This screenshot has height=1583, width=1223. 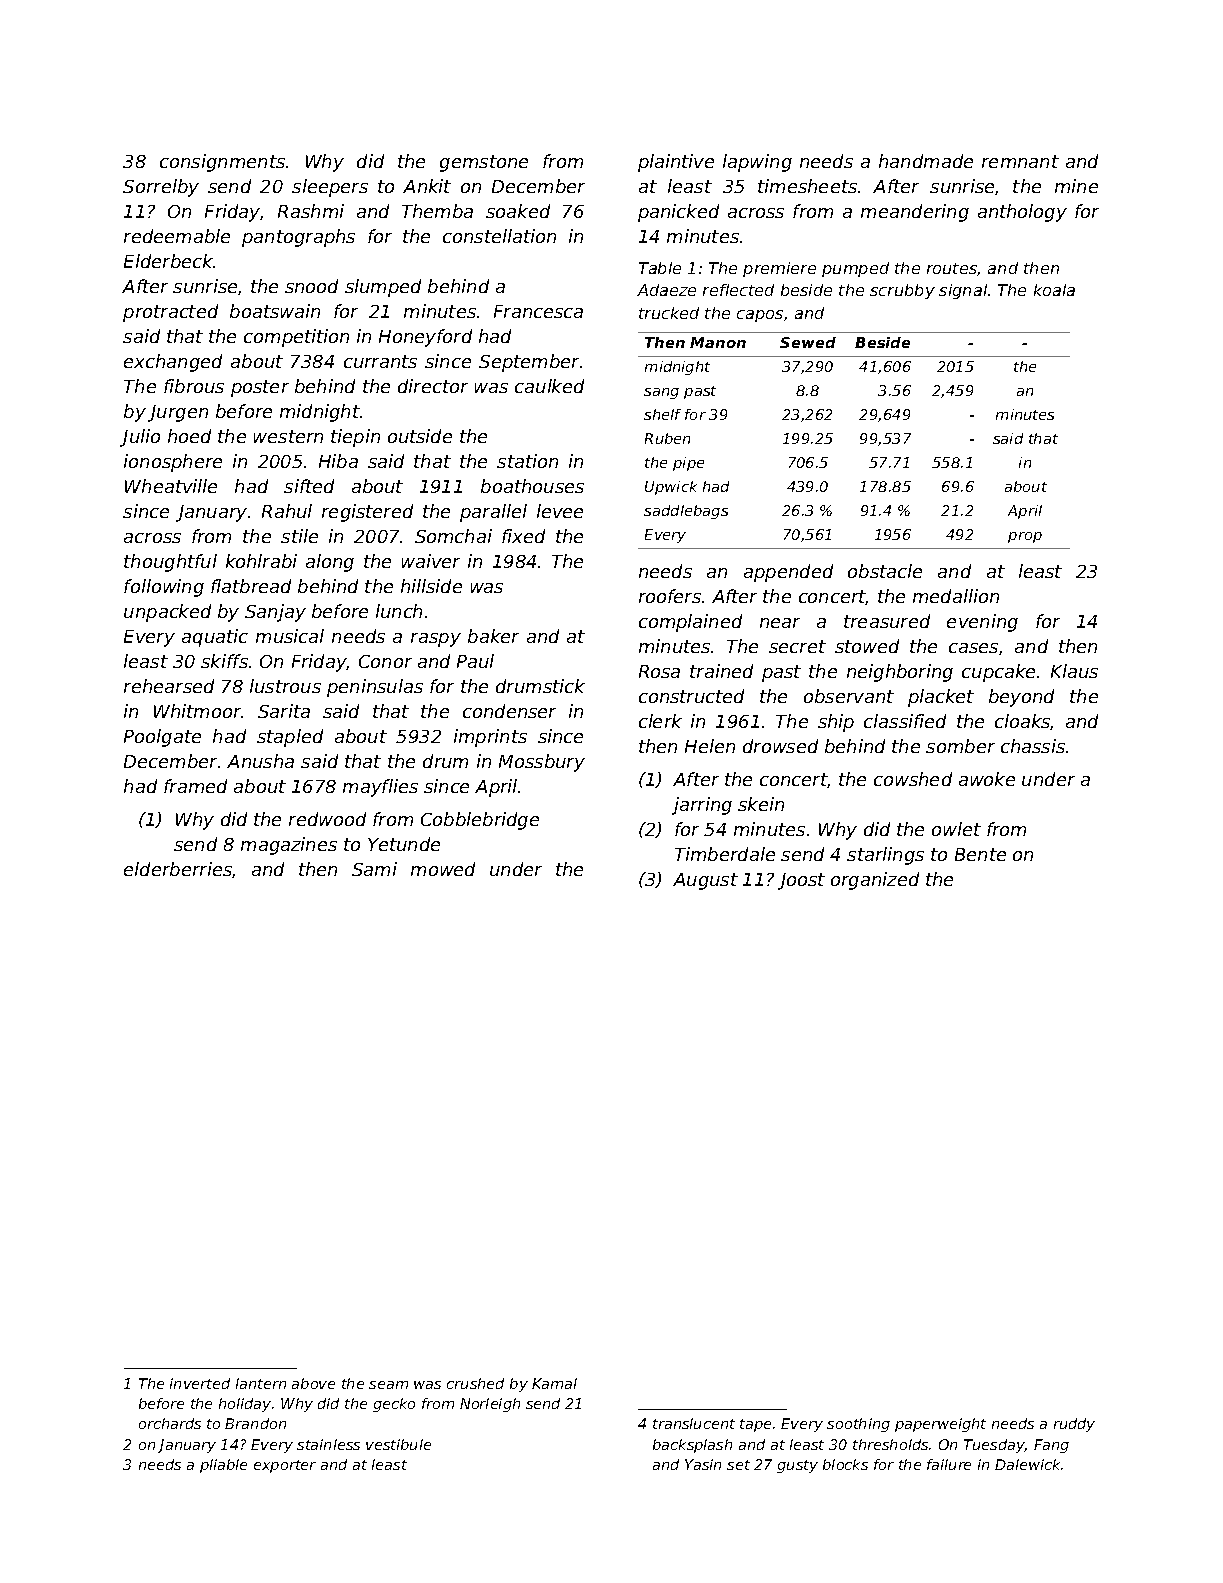 What do you see at coordinates (1074, 1425) in the screenshot?
I see `ruddy` at bounding box center [1074, 1425].
